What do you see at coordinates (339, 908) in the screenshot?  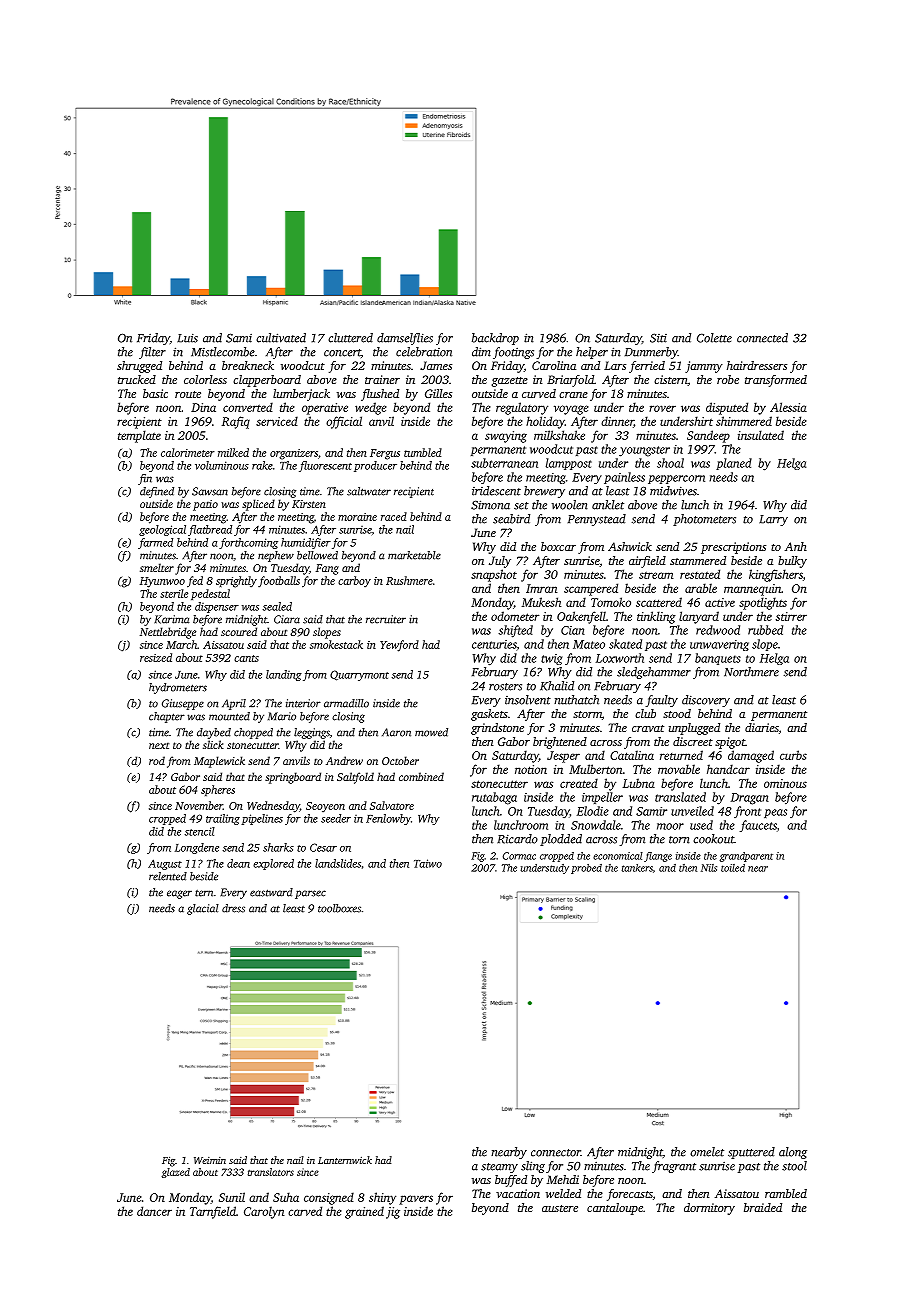 I see `toolboxes` at bounding box center [339, 908].
